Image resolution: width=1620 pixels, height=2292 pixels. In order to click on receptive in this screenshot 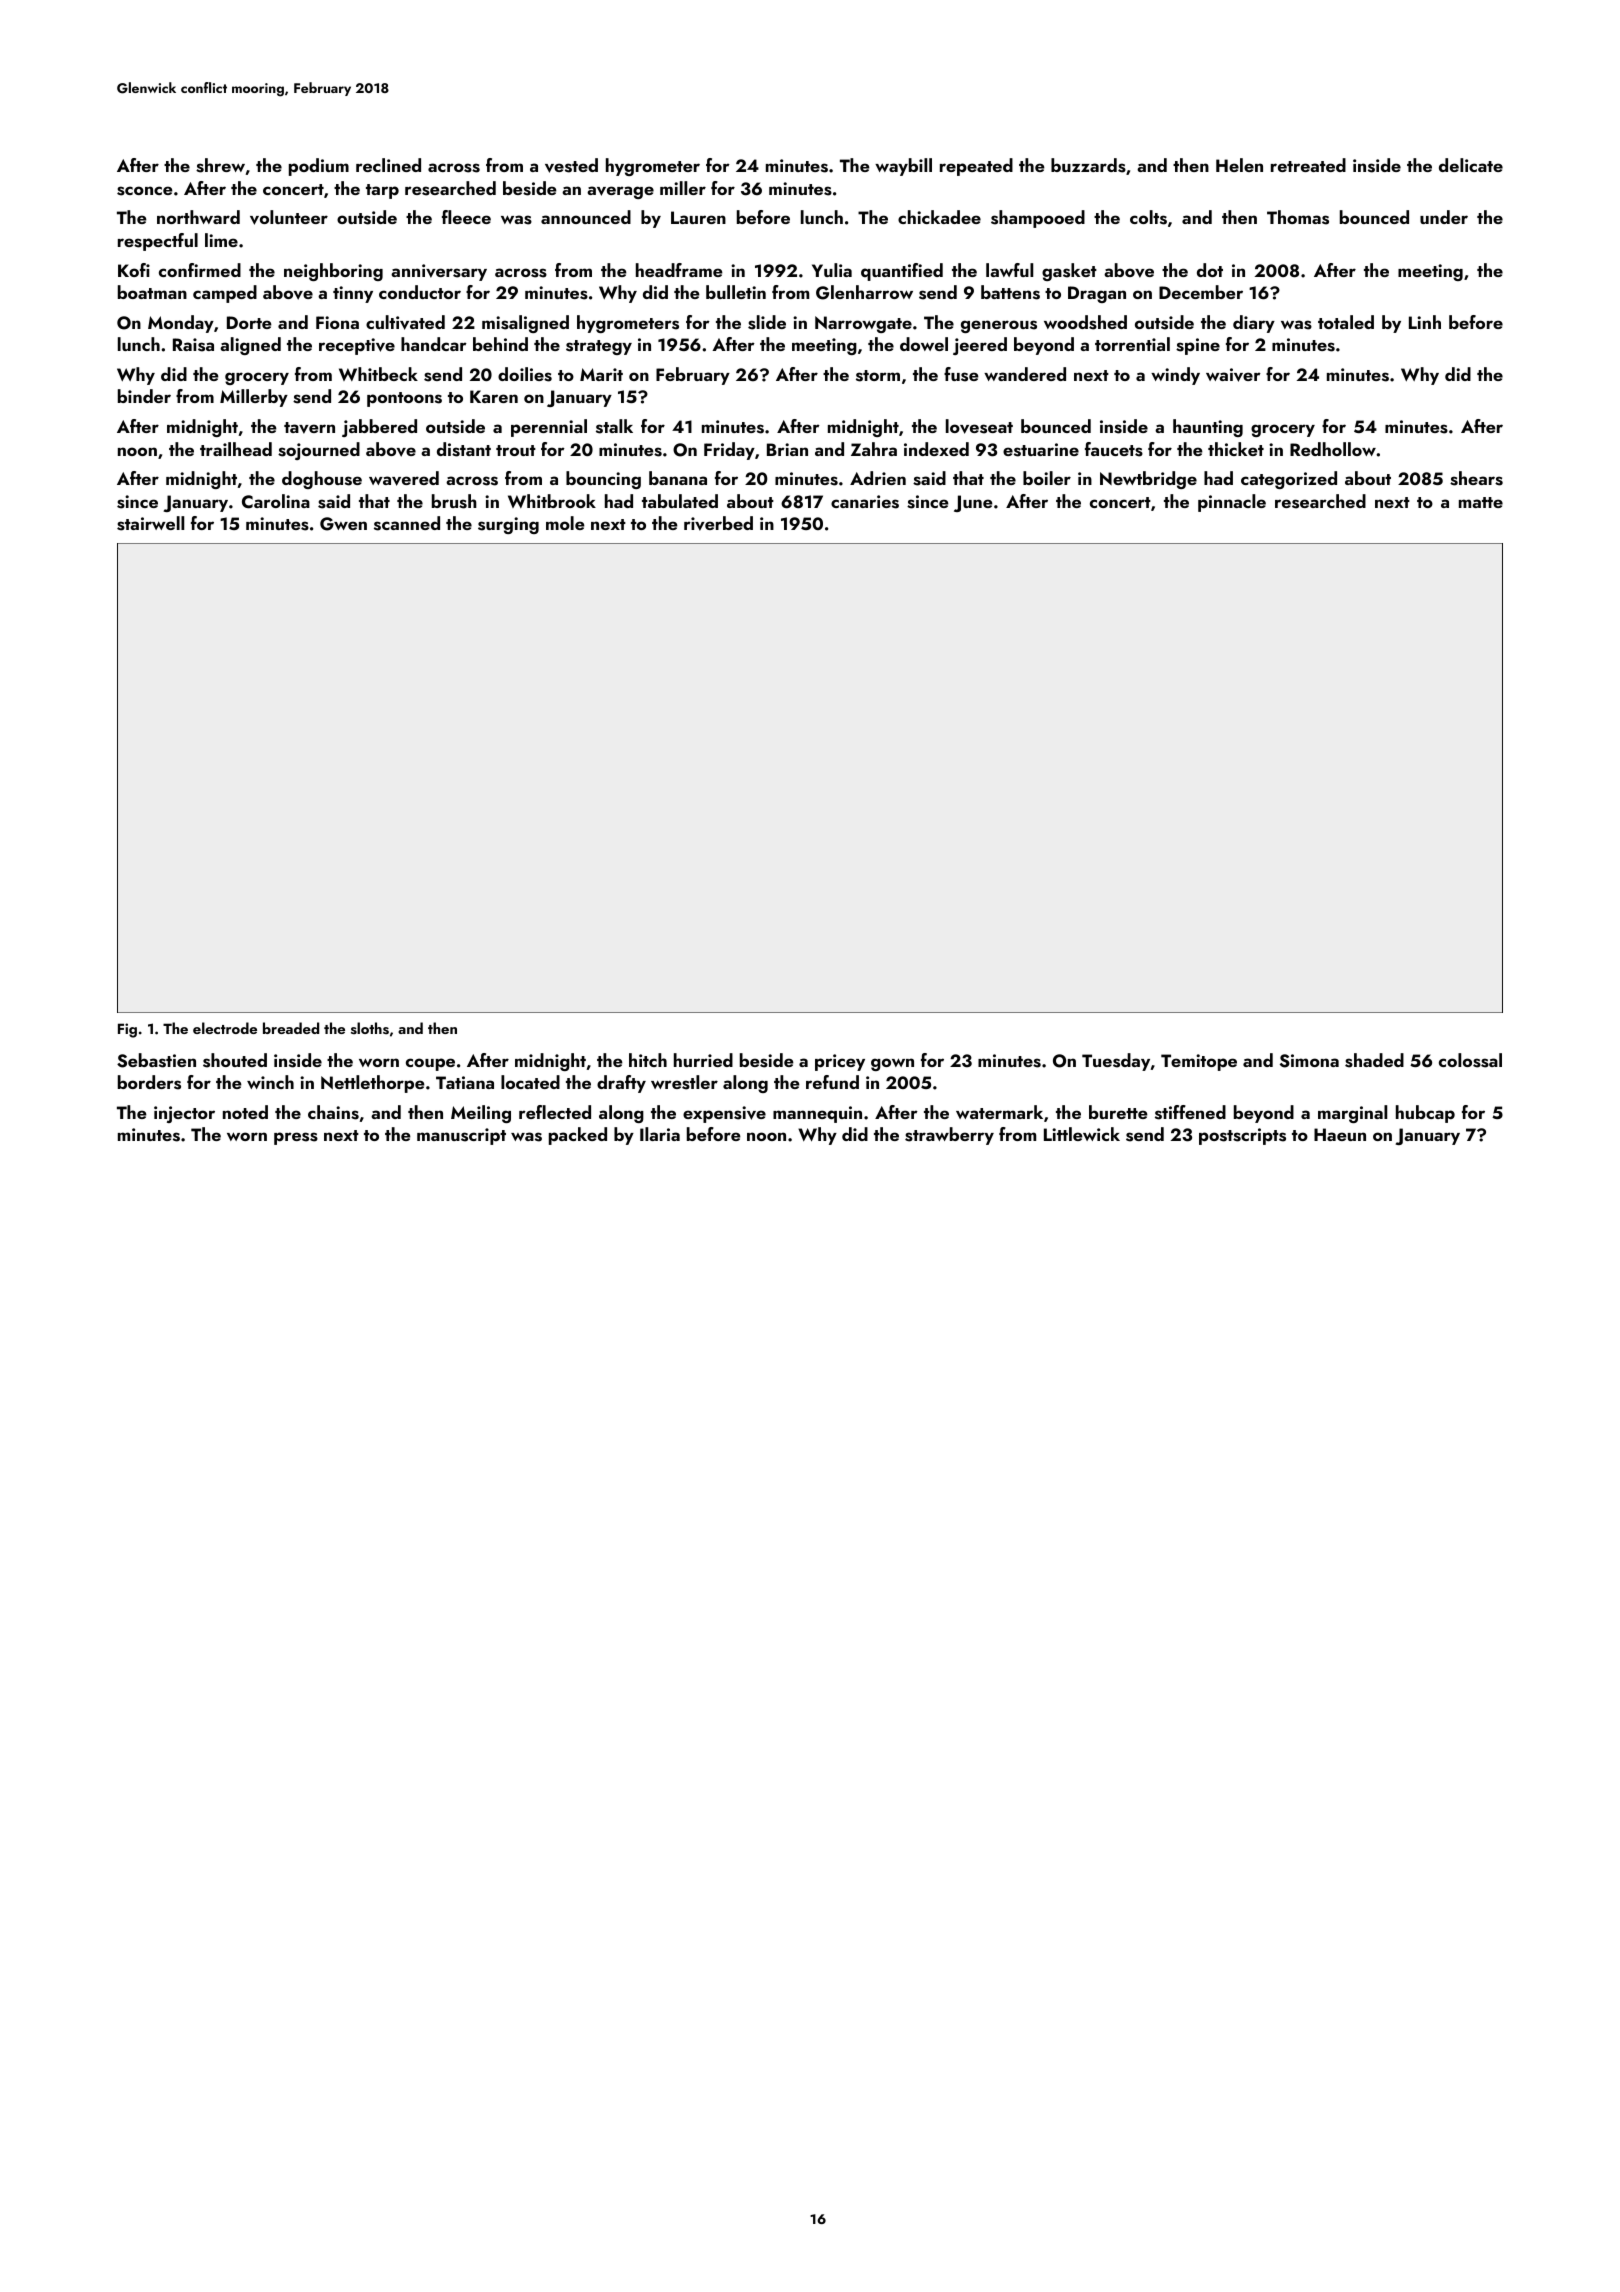, I will do `click(357, 346)`.
